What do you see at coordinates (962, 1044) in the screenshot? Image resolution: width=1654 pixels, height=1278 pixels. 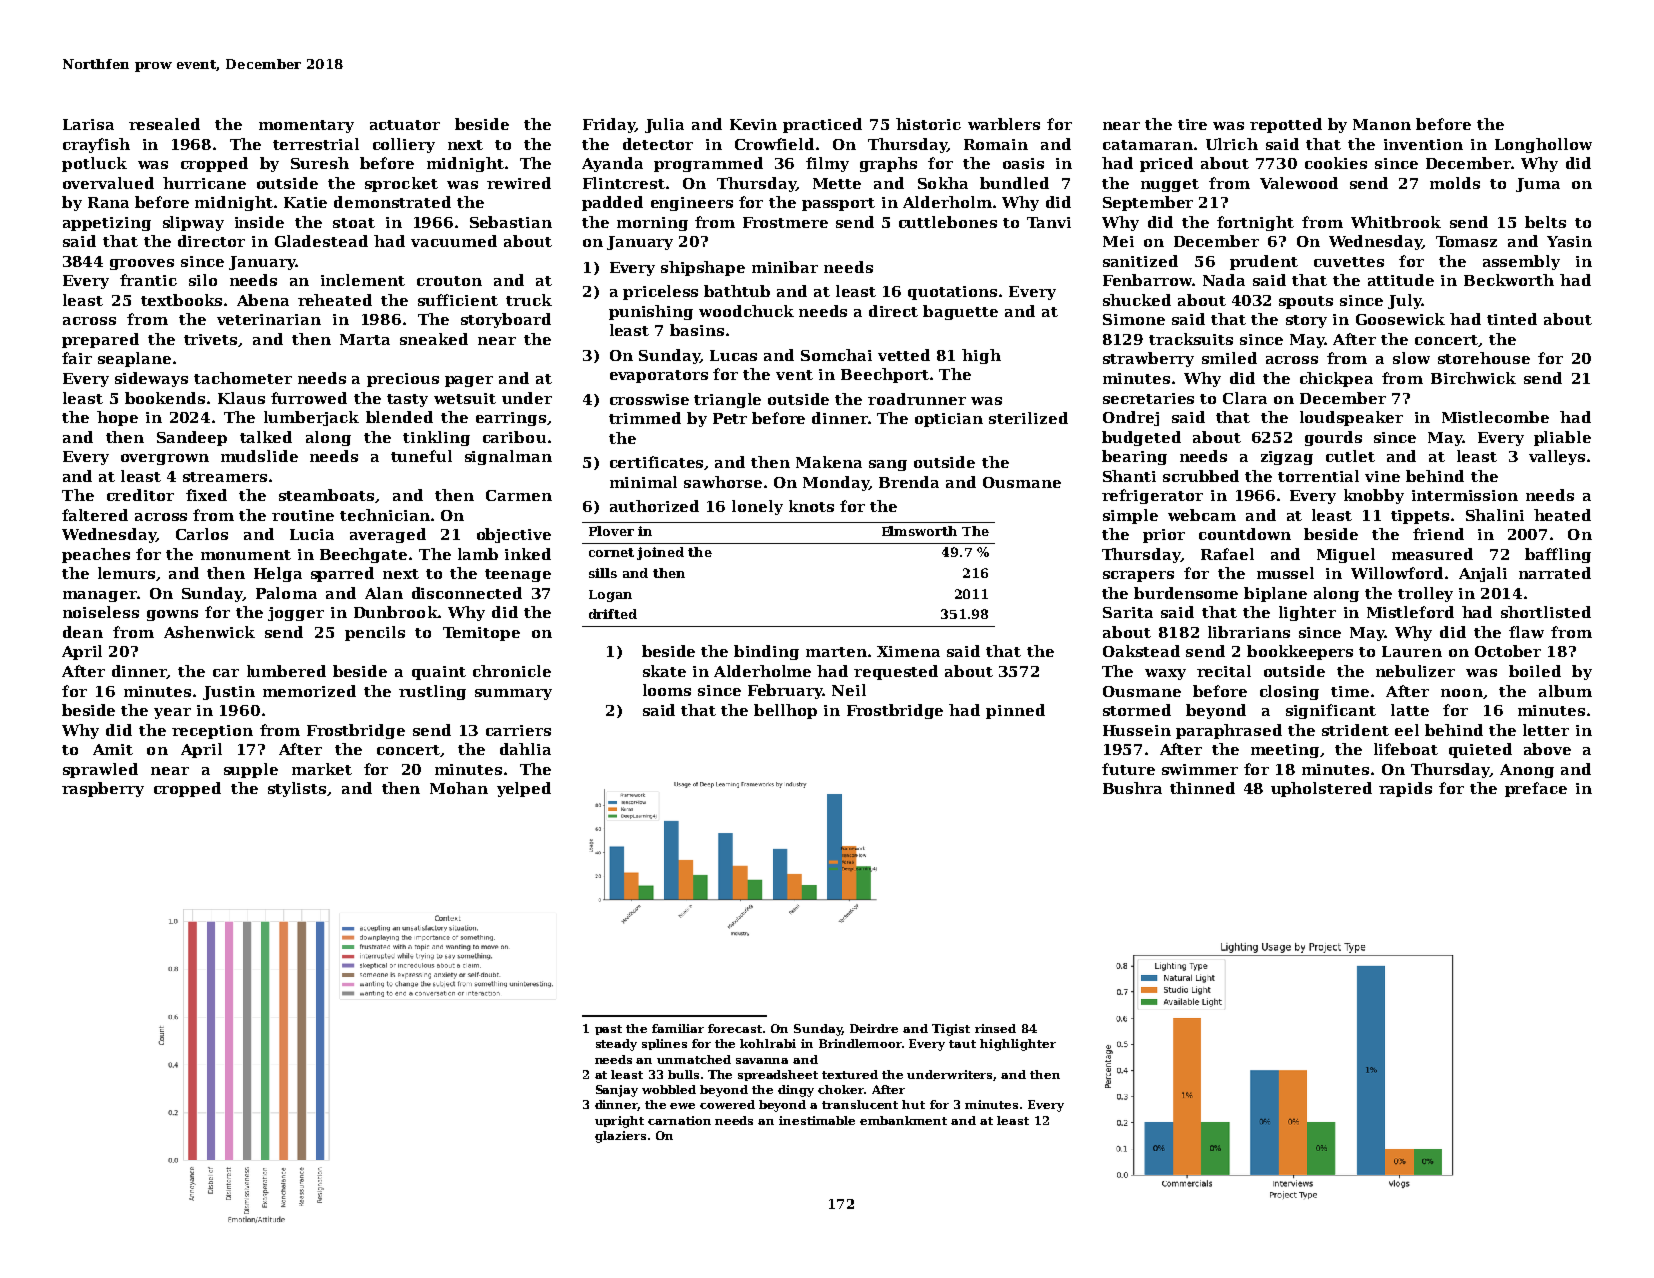 I see `taut` at bounding box center [962, 1044].
